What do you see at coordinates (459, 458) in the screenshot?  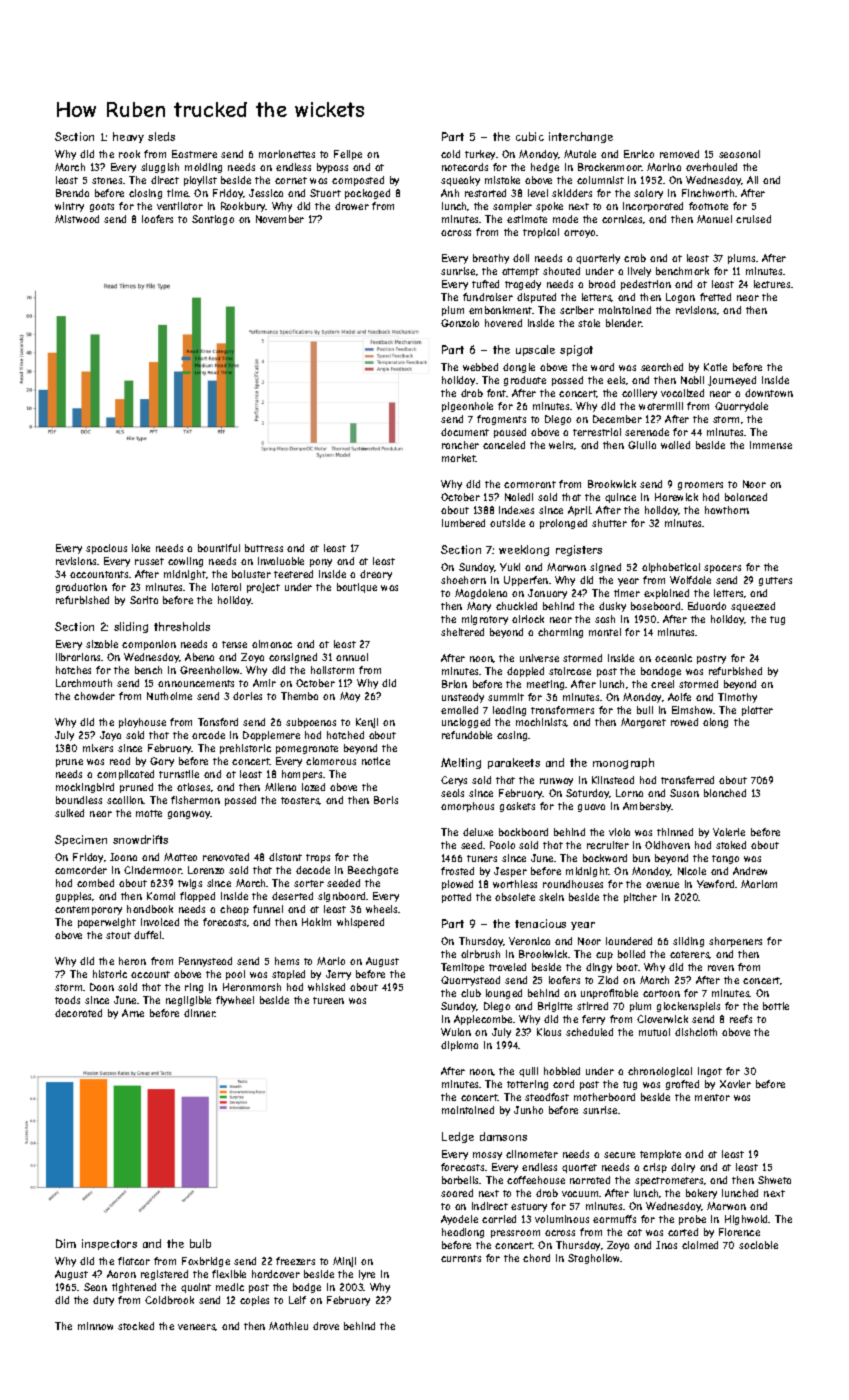 I see `market` at bounding box center [459, 458].
